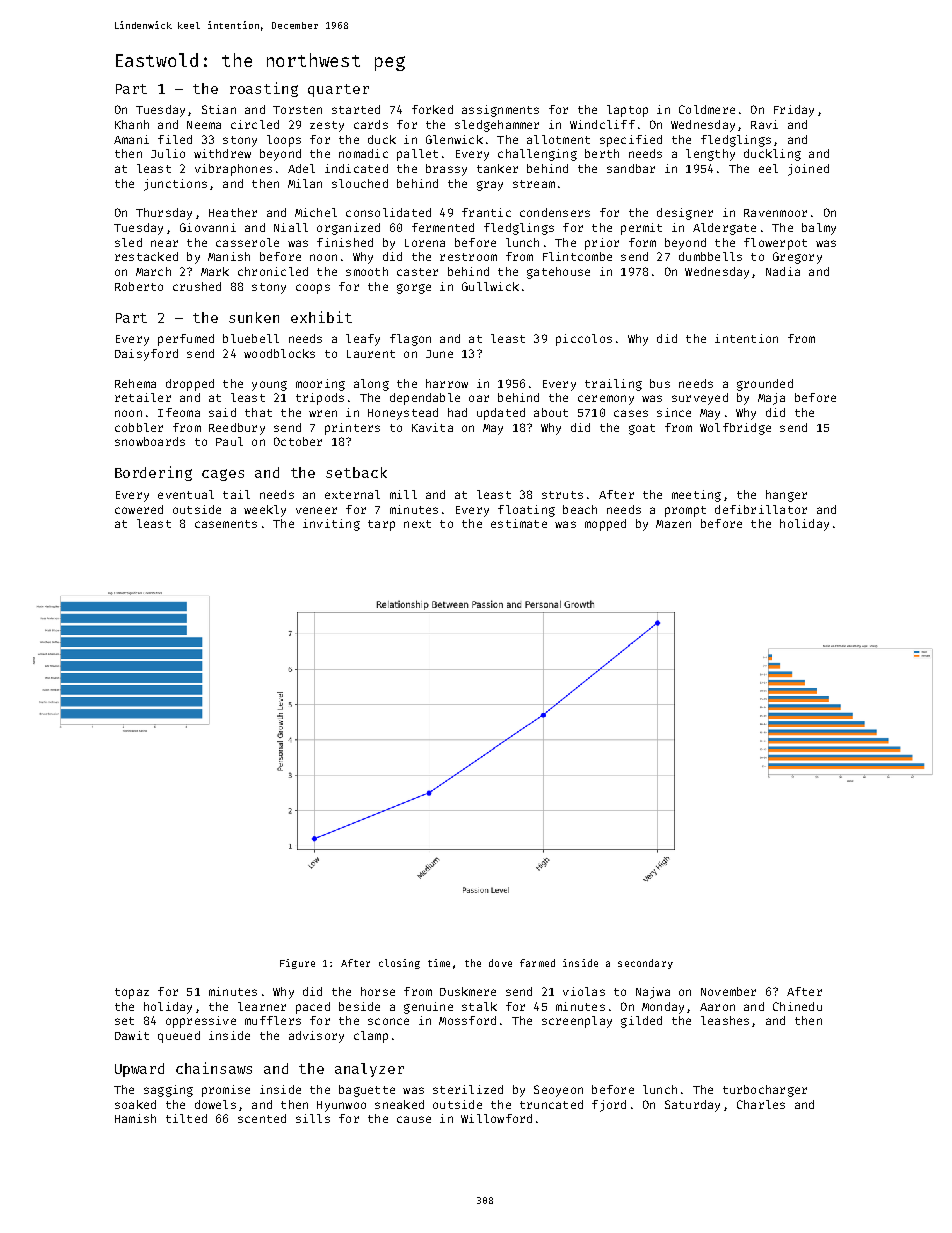  Describe the element at coordinates (496, 1118) in the screenshot. I see `Willowford` at that location.
